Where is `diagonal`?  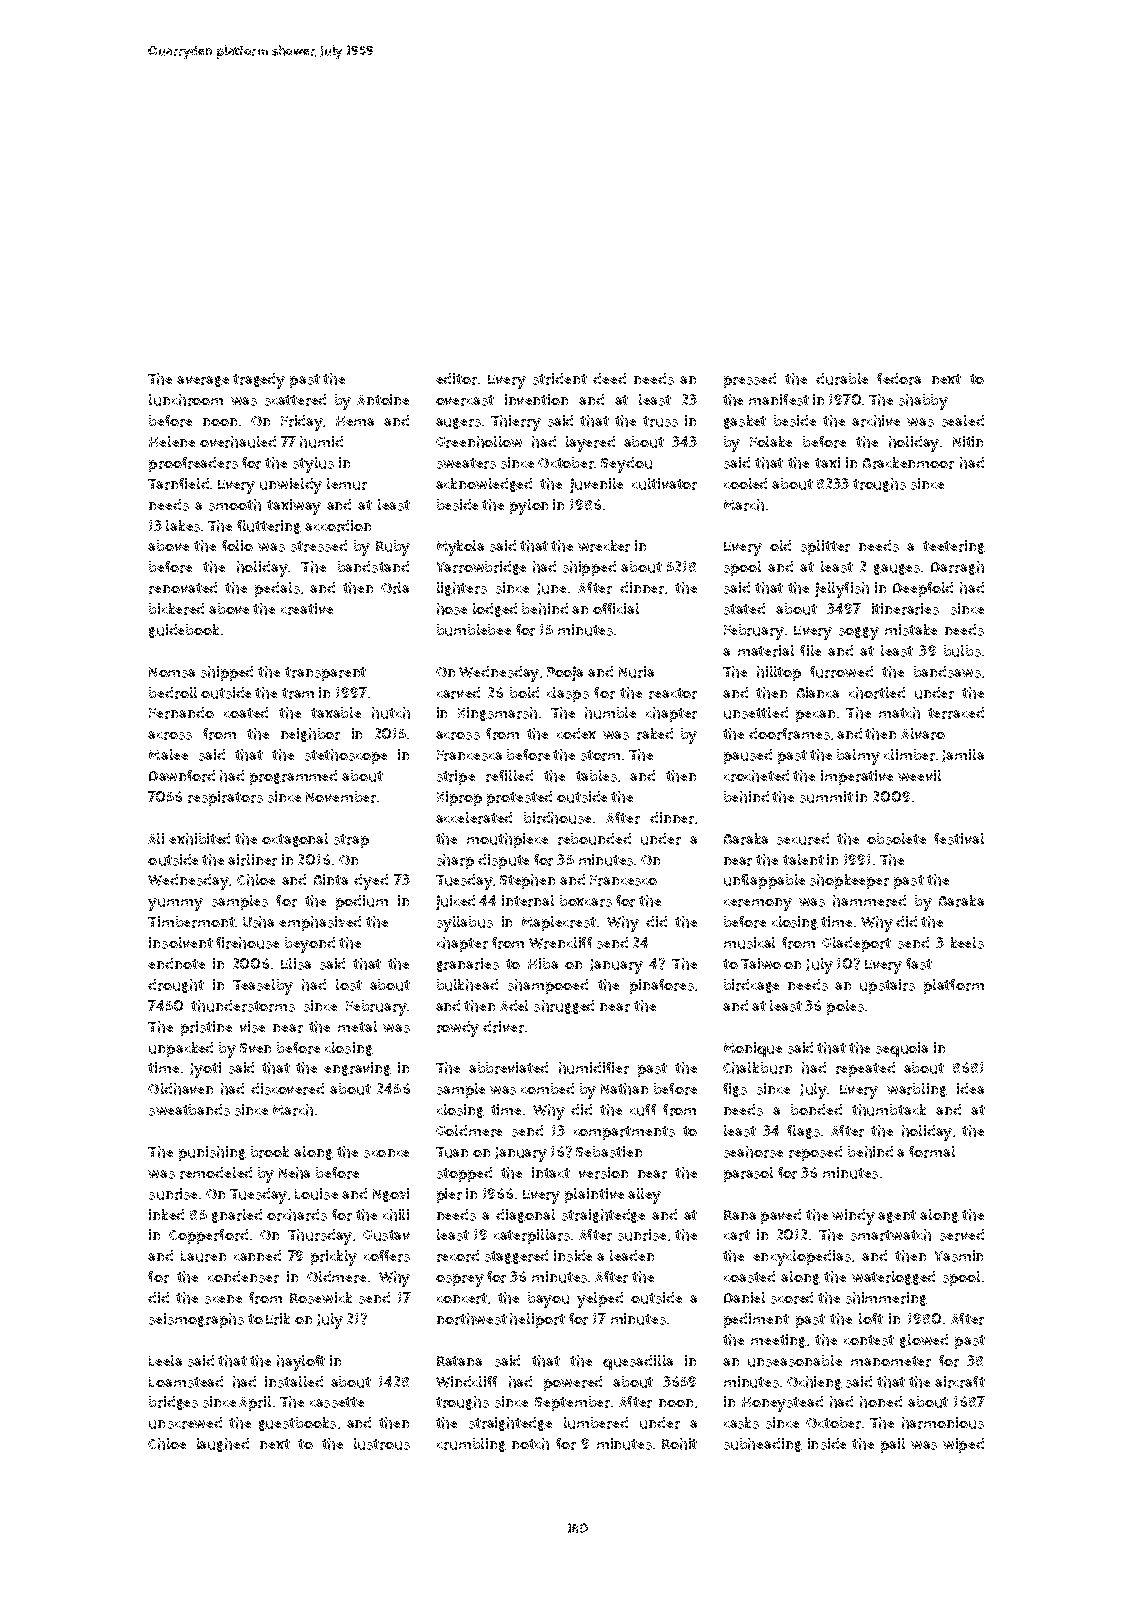
diagonal is located at coordinates (525, 1216).
